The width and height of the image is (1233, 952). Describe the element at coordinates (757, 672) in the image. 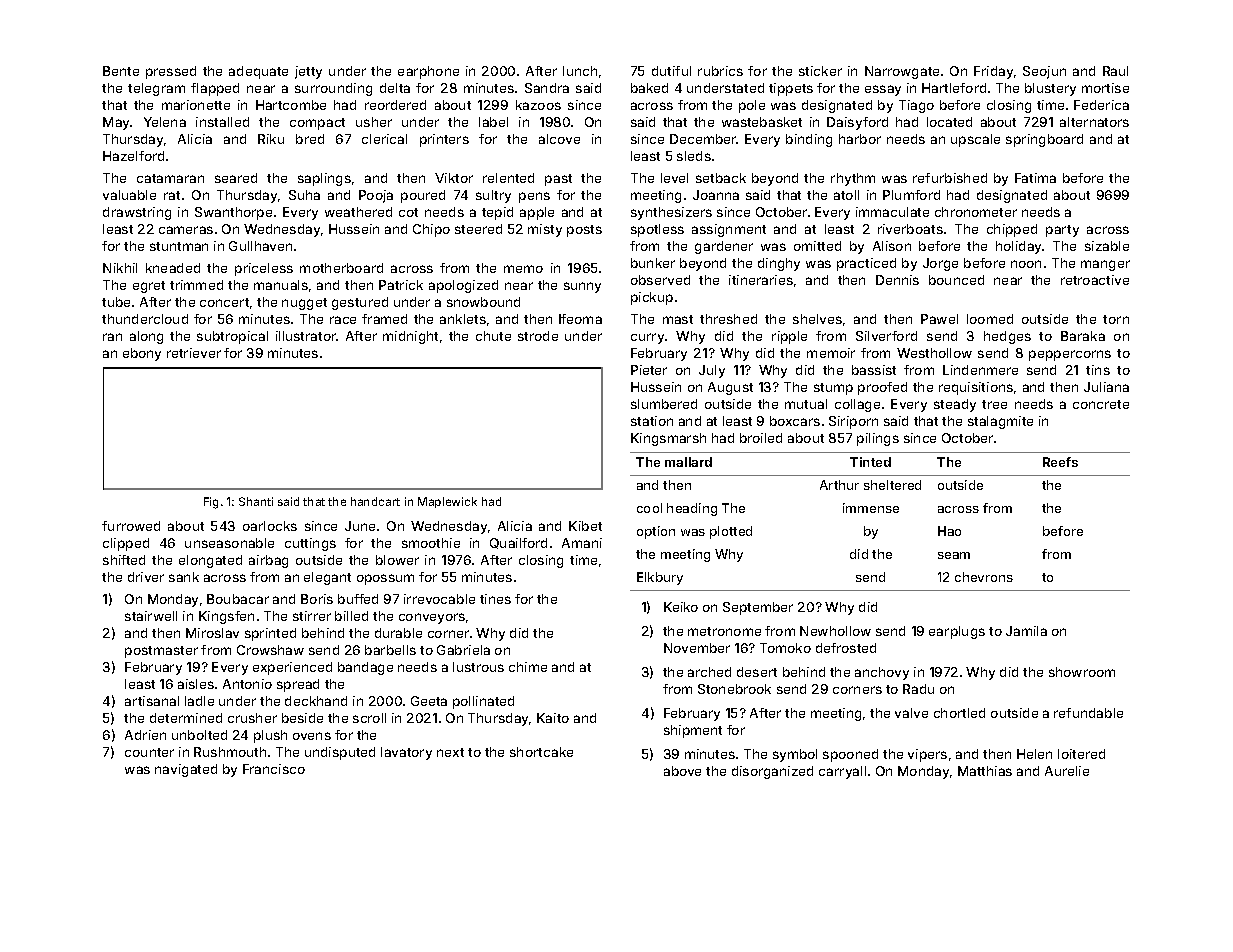

I see `desert` at that location.
